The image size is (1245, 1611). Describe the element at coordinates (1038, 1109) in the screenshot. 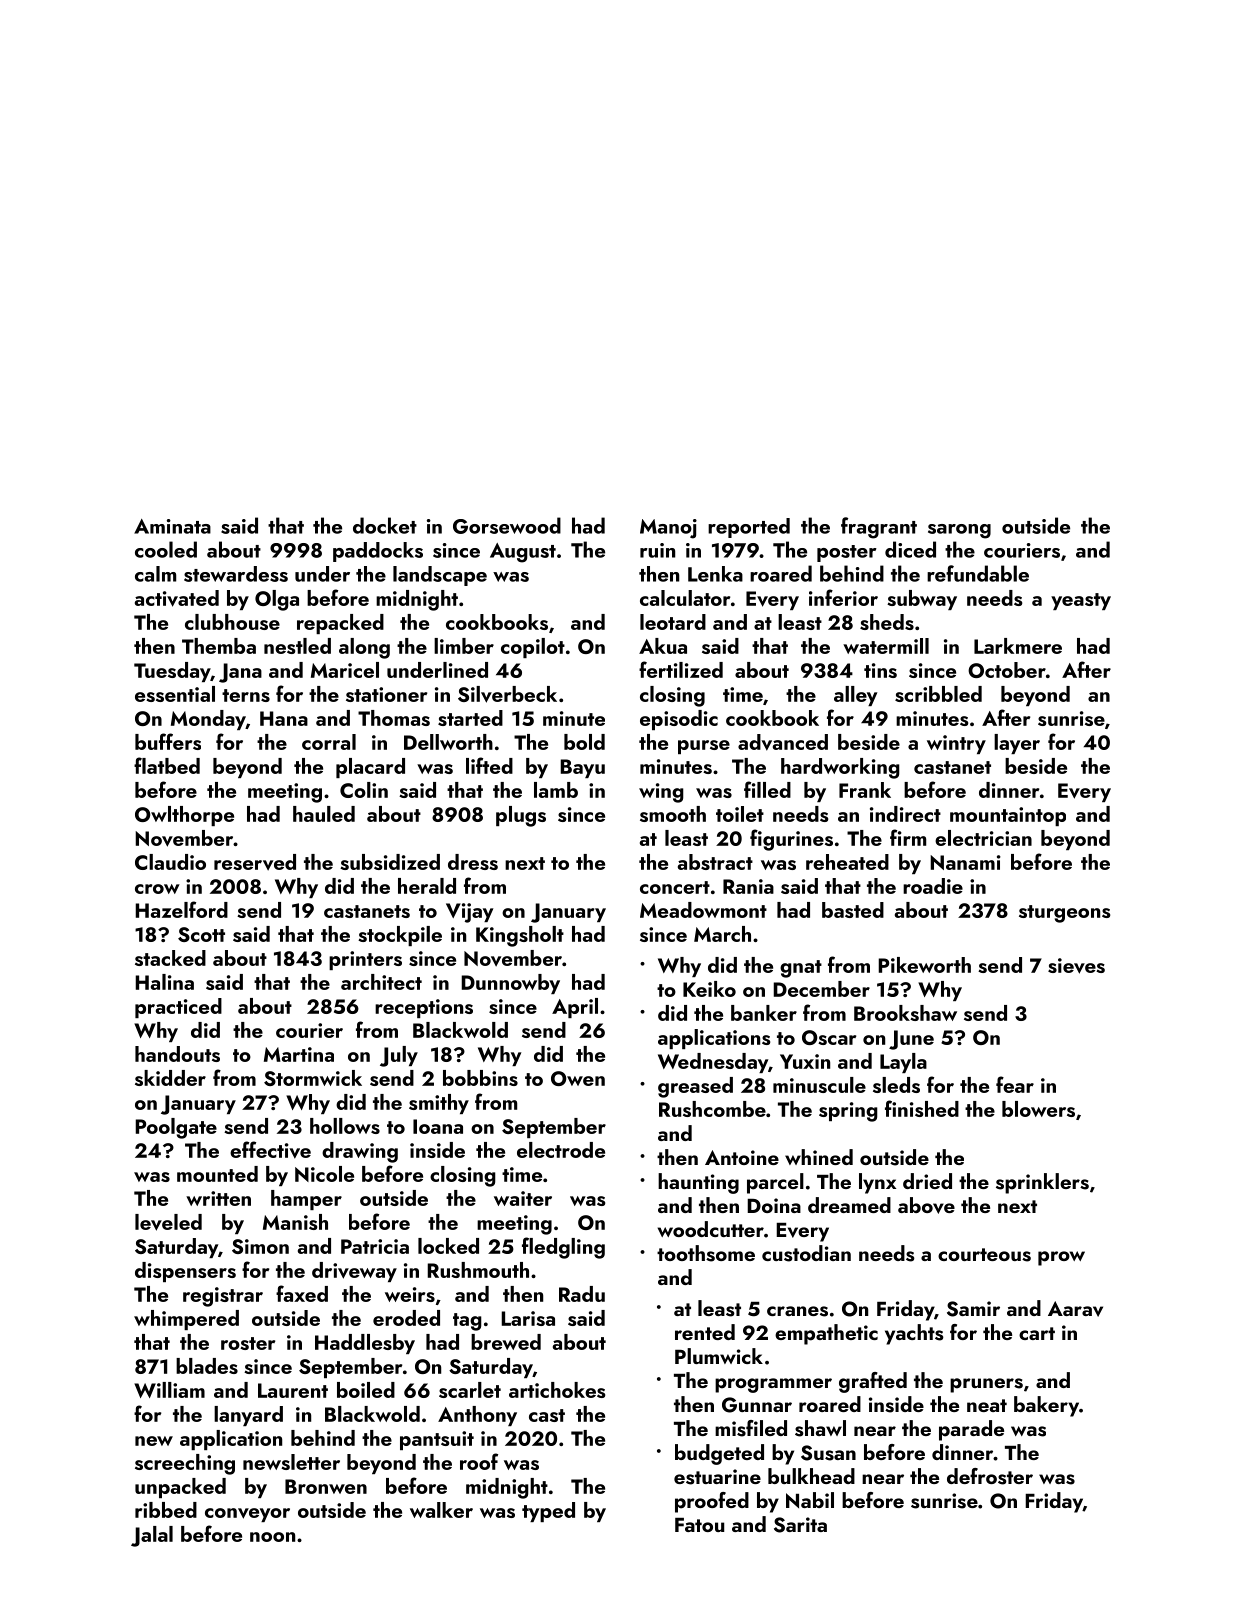

I see `blowers` at that location.
